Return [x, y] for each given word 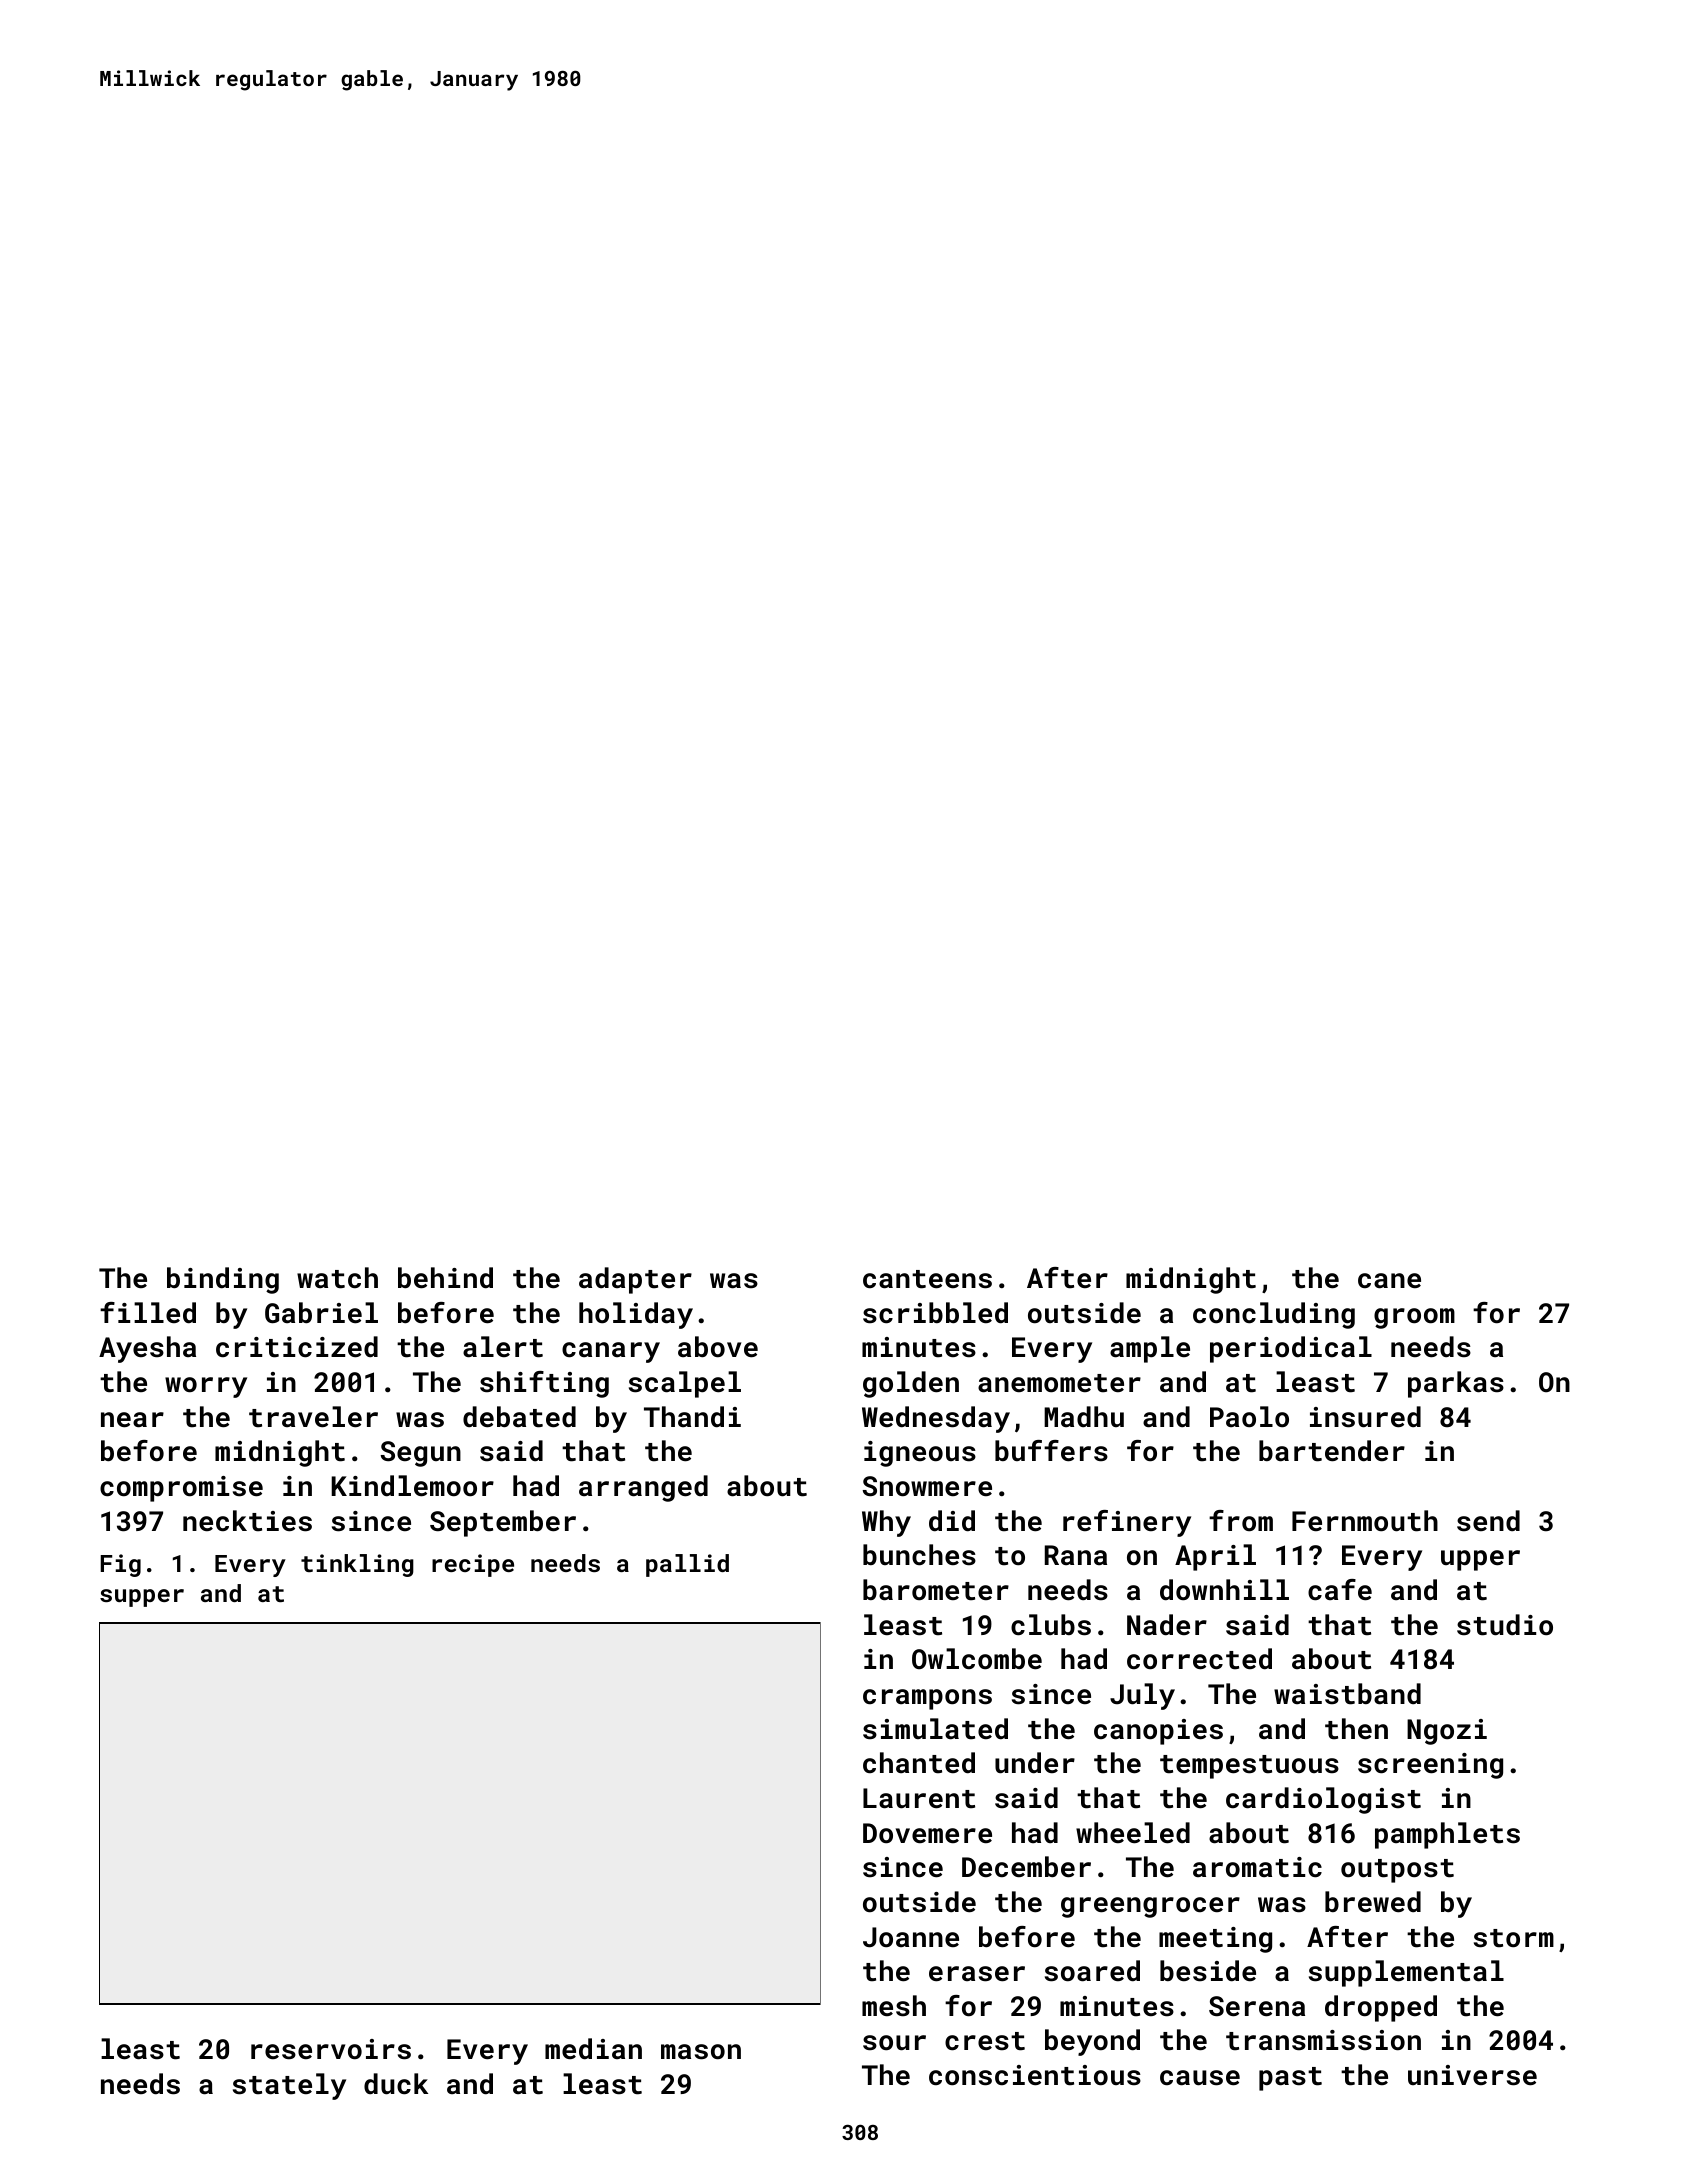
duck [396, 2084]
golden [911, 1384]
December [1026, 1867]
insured [1365, 1417]
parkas [1456, 1384]
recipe [473, 1565]
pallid [687, 1565]
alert [503, 1347]
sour [894, 2043]
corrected [1199, 1659]
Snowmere [927, 1486]
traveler [313, 1417]
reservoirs [331, 2049]
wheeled [1133, 1833]
